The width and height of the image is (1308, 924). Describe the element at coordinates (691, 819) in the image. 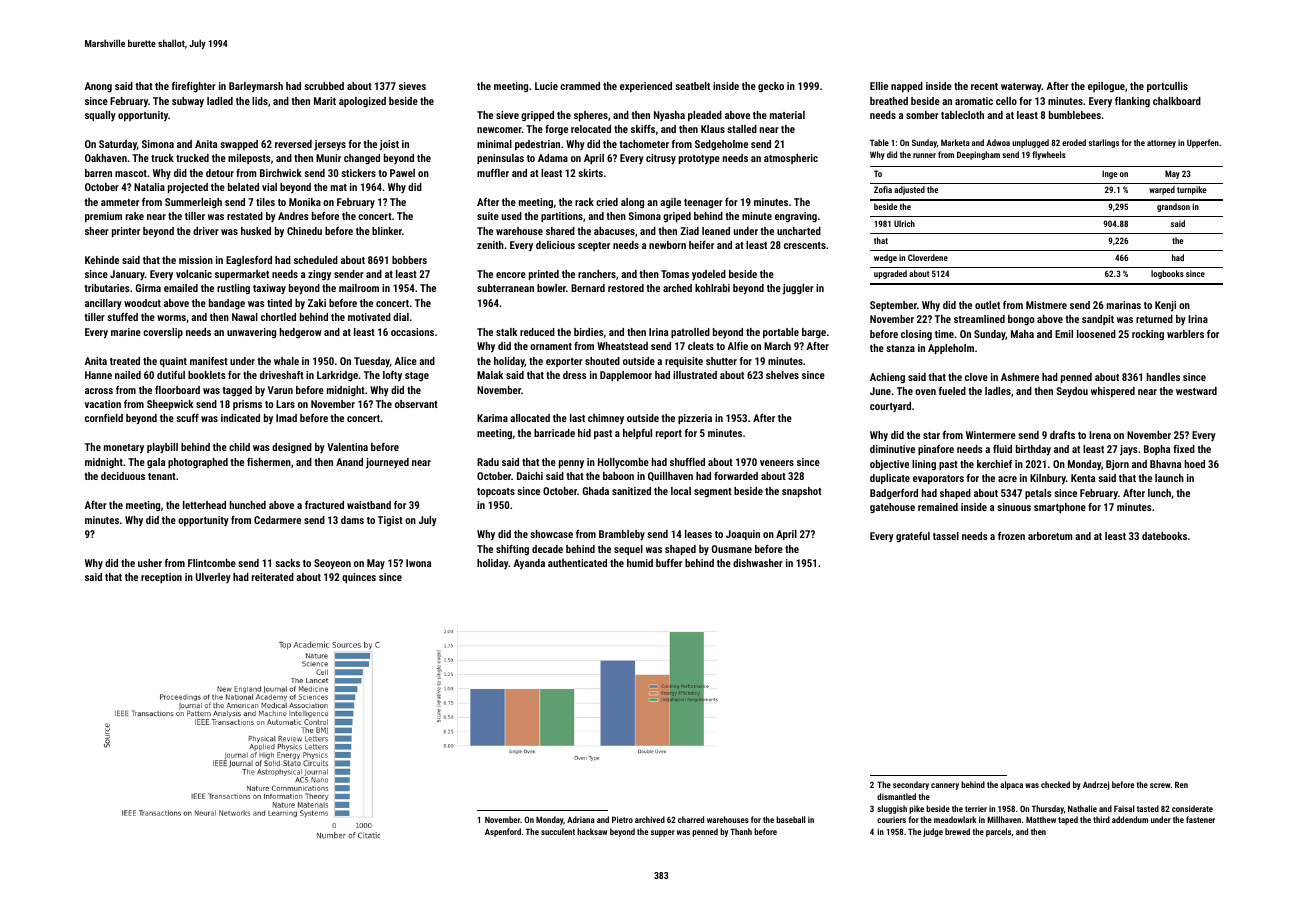

I see `charred` at that location.
